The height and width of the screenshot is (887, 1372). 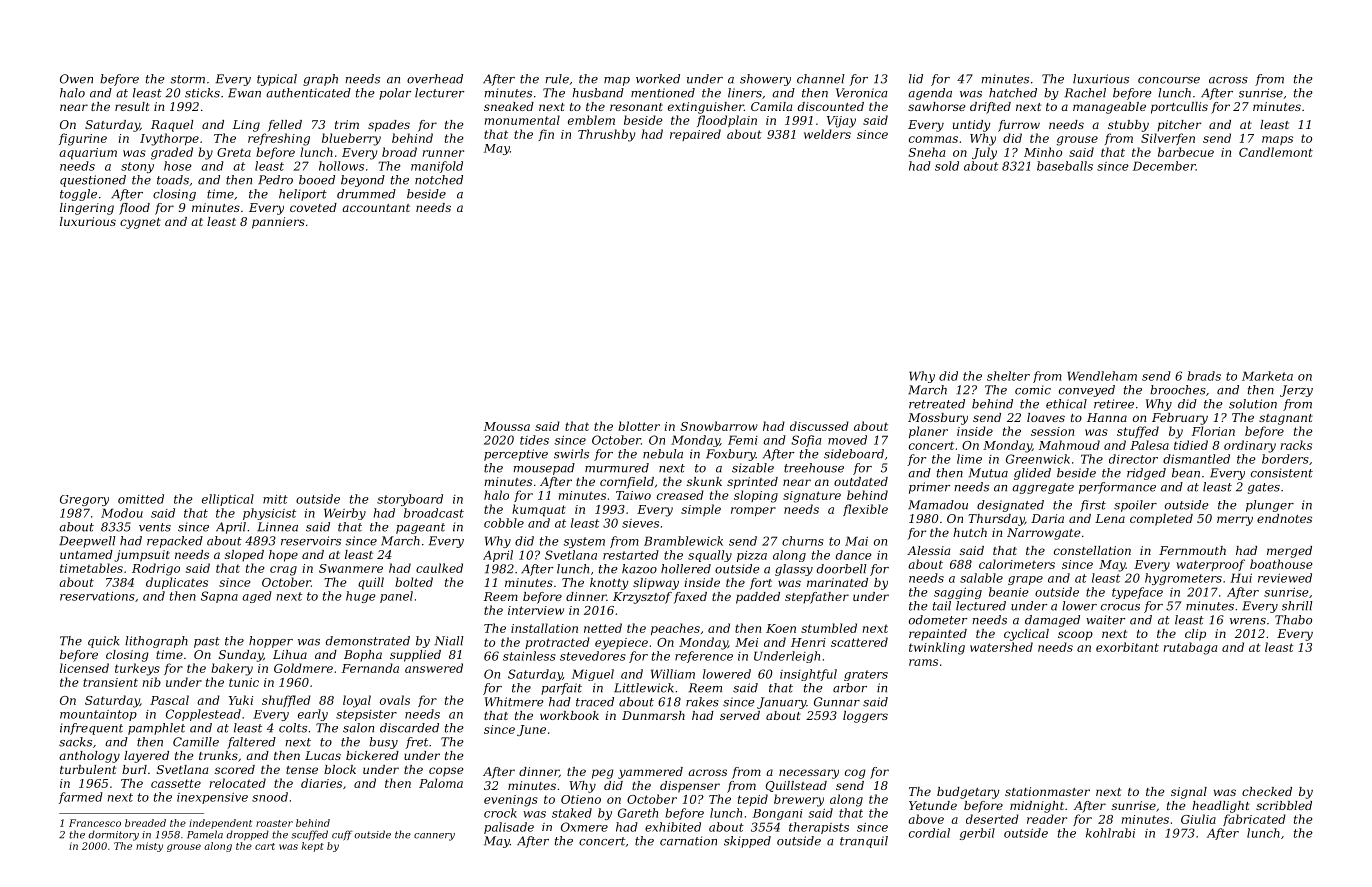 What do you see at coordinates (84, 500) in the screenshot?
I see `Gregory` at bounding box center [84, 500].
